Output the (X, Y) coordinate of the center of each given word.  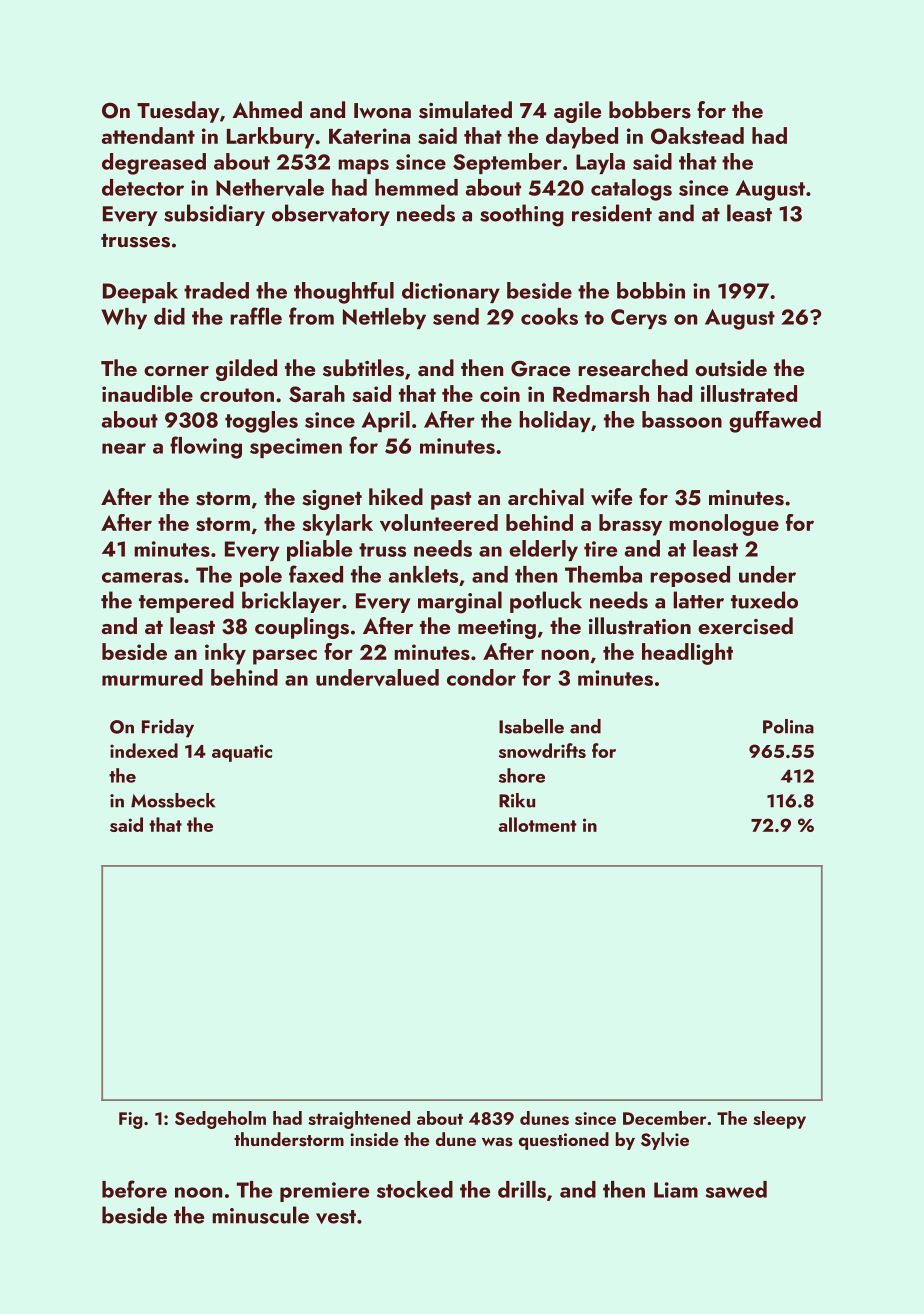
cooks (549, 316)
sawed (736, 1189)
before (134, 1189)
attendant (148, 135)
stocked (415, 1189)
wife (611, 496)
